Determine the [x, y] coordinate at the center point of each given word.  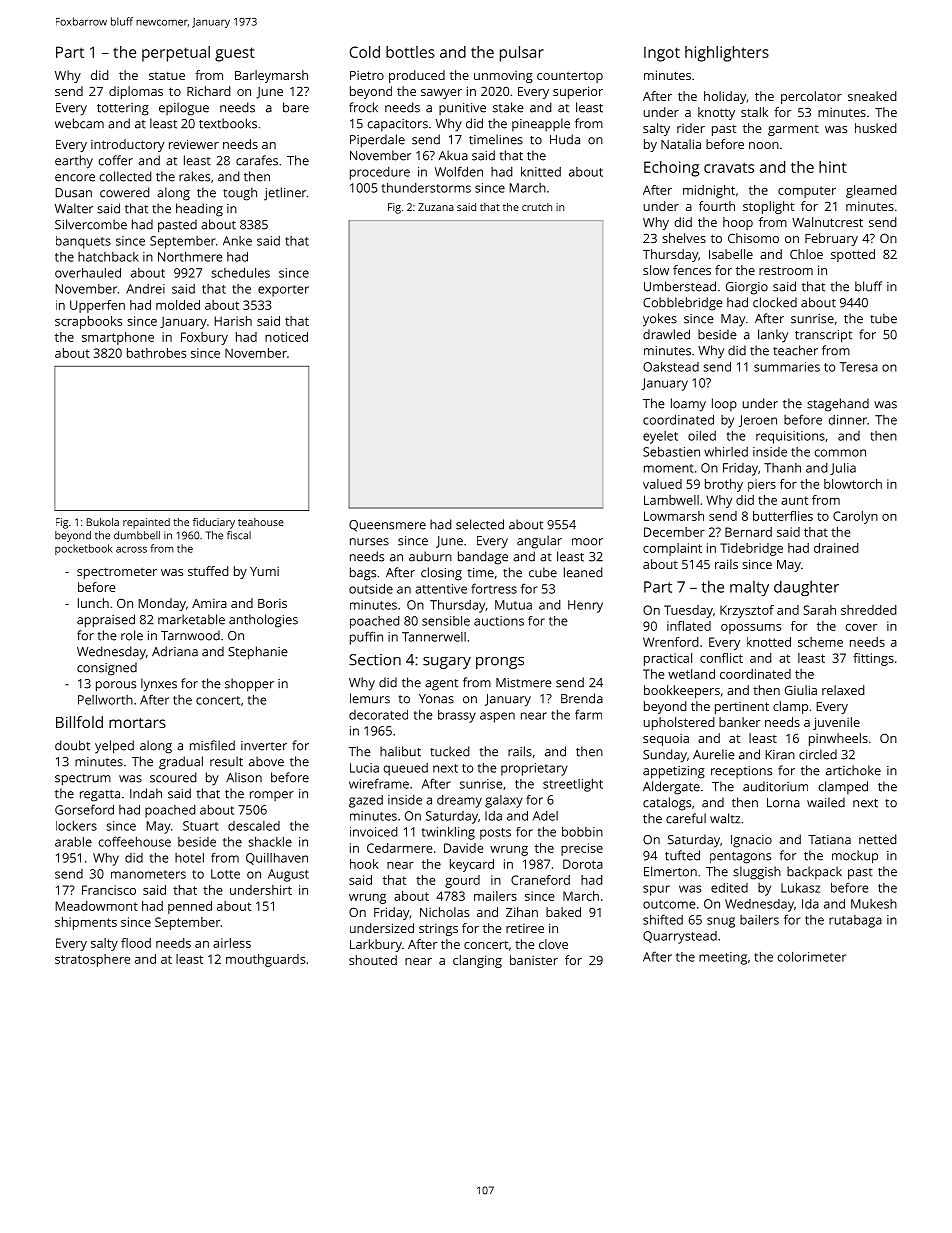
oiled [702, 436]
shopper [249, 685]
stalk [754, 112]
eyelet [660, 437]
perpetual [176, 54]
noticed [286, 337]
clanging [477, 961]
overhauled [88, 273]
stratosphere [92, 960]
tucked [450, 751]
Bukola [103, 522]
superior [578, 92]
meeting [723, 958]
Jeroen [758, 421]
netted [878, 839]
